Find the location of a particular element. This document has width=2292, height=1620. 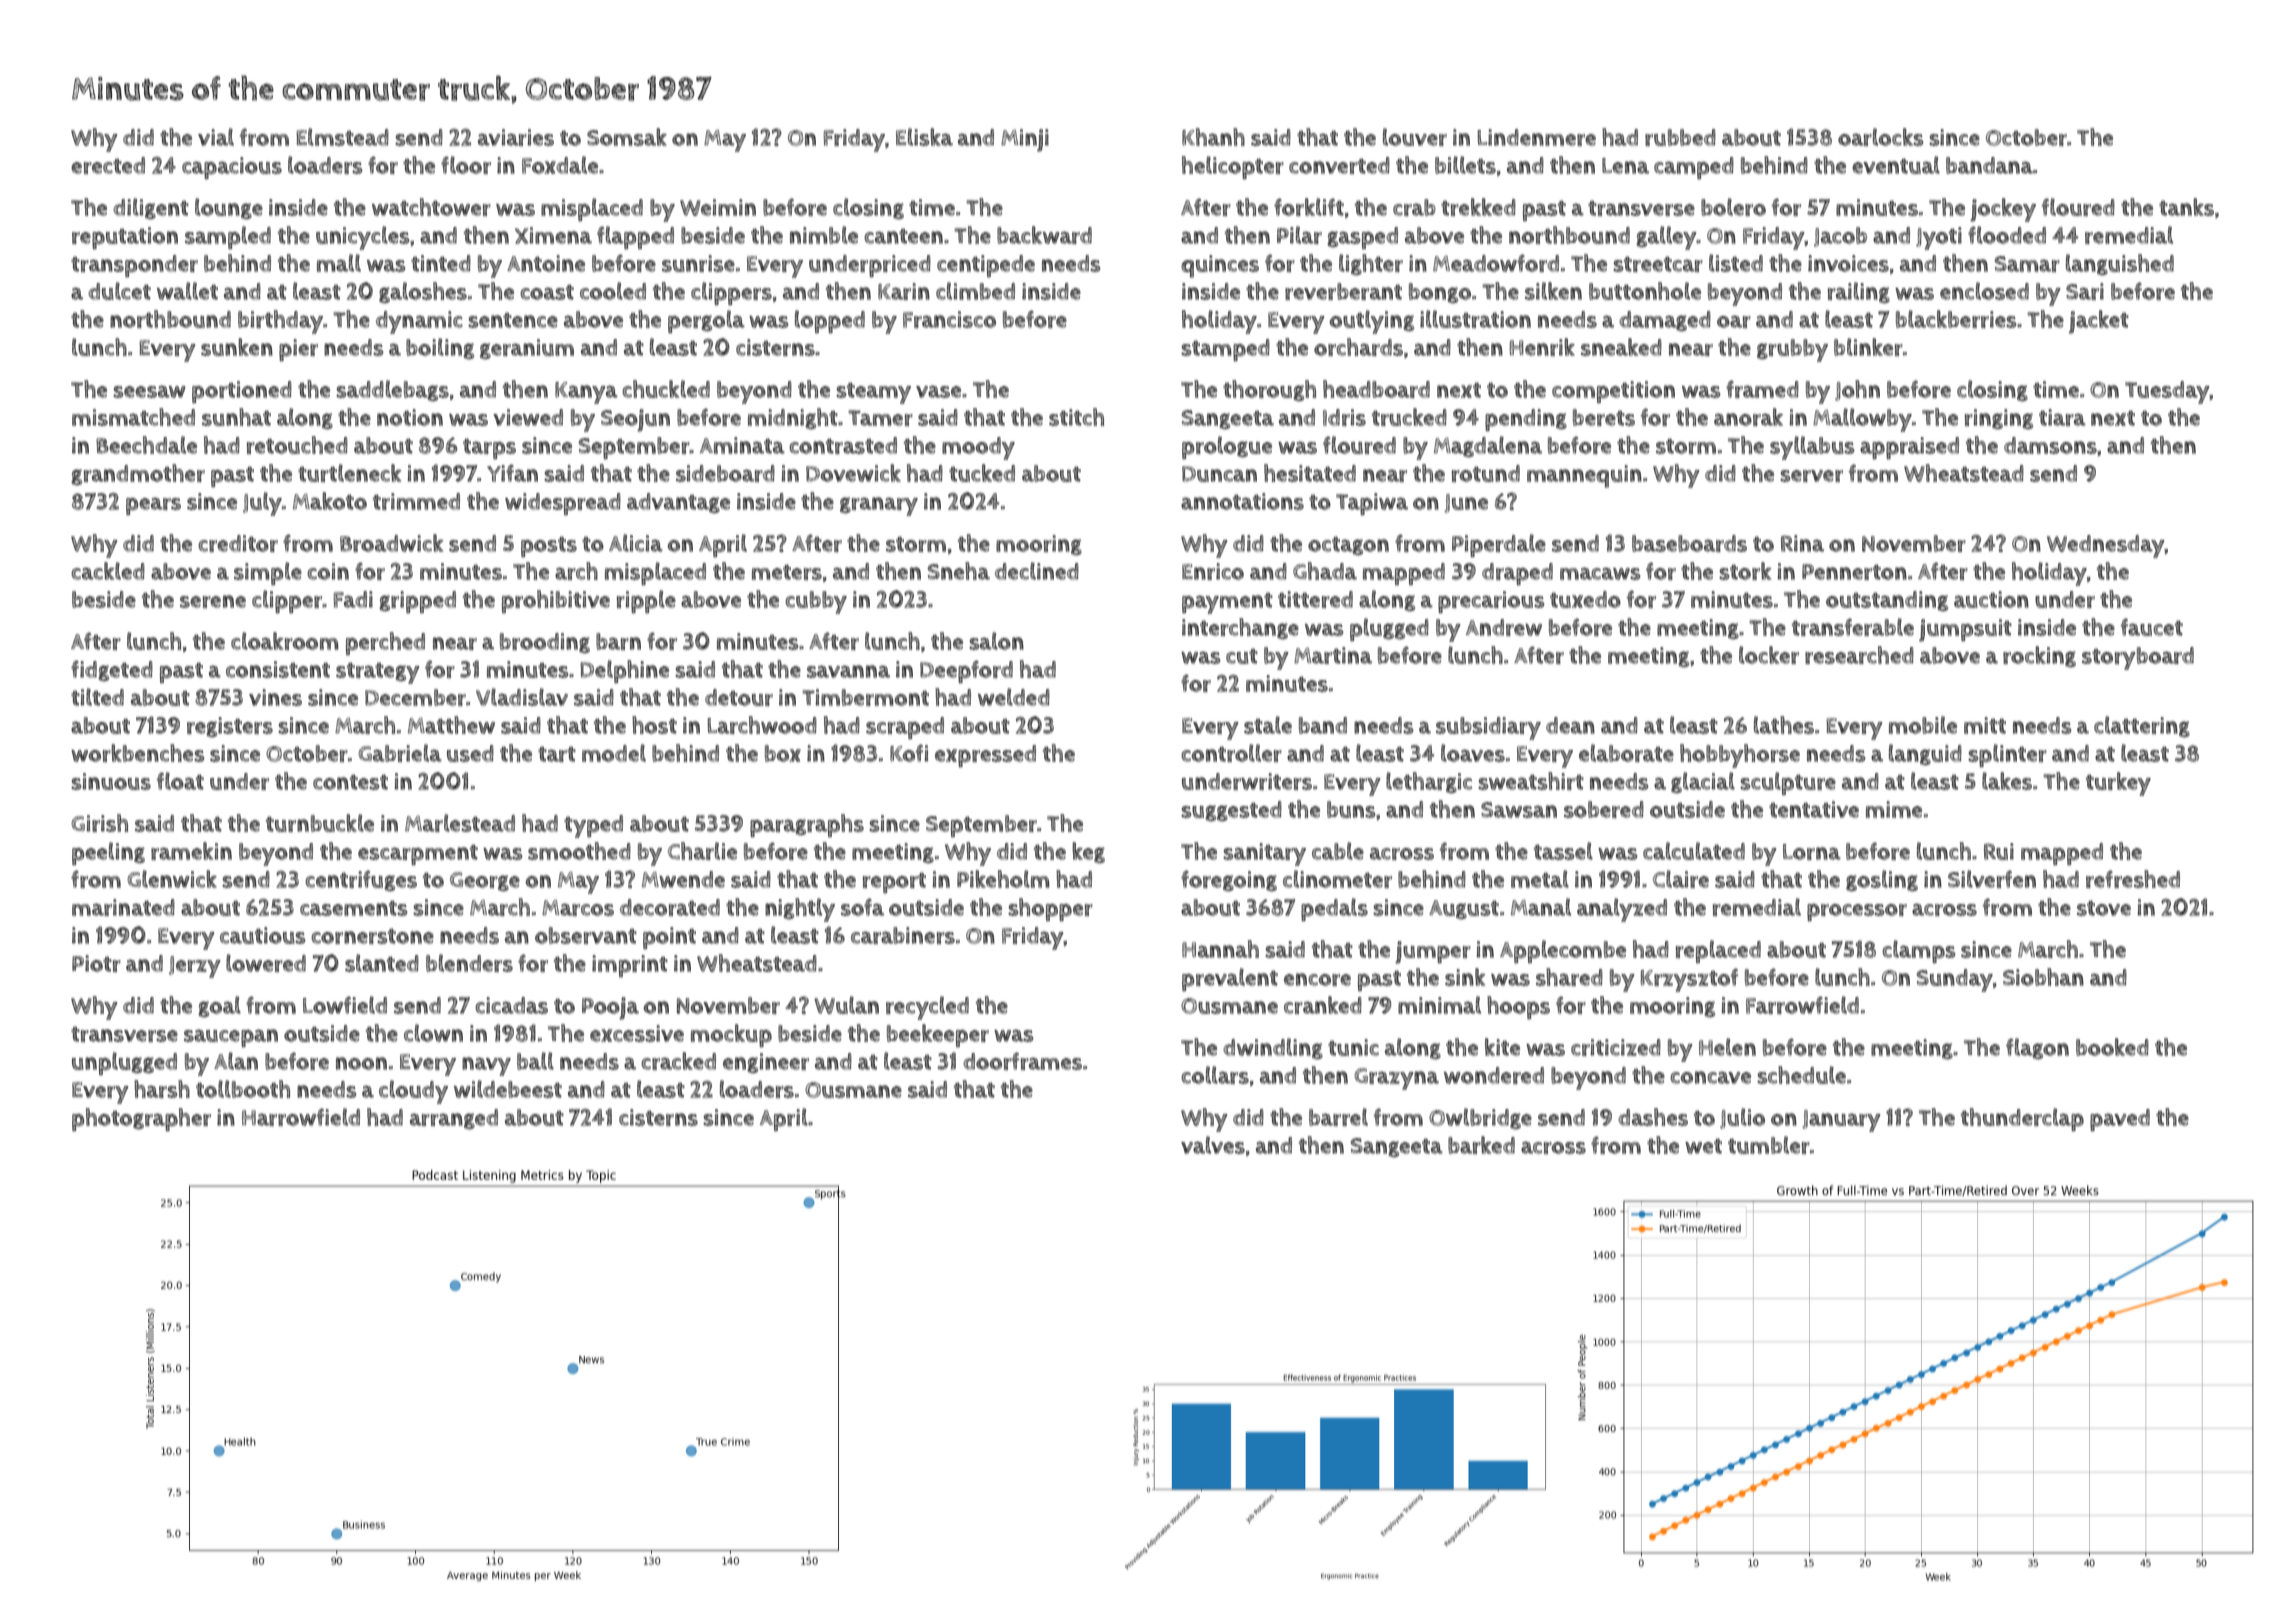

clattering is located at coordinates (2142, 726).
